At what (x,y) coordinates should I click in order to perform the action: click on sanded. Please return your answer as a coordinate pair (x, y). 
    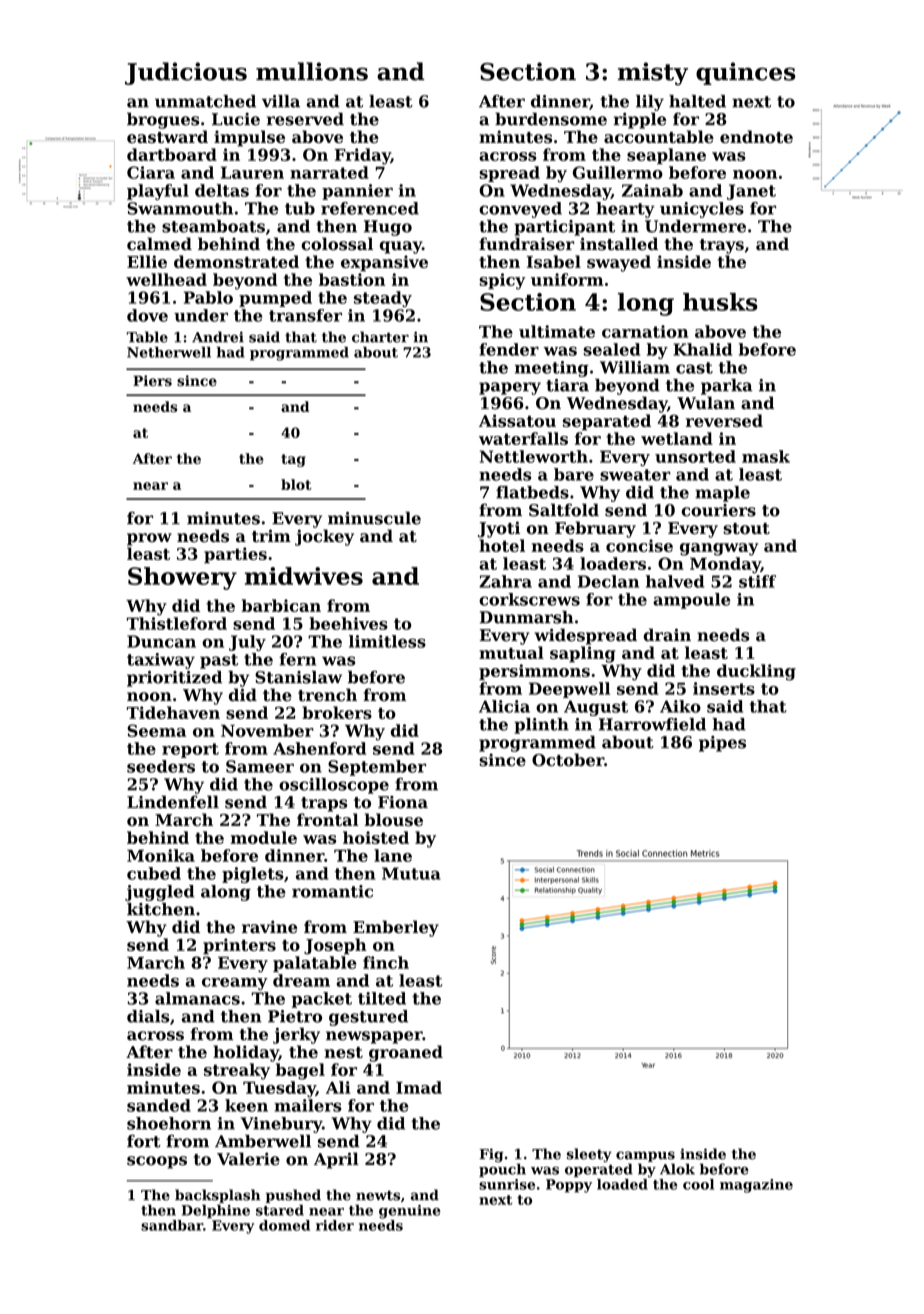
    Looking at the image, I should click on (159, 1105).
